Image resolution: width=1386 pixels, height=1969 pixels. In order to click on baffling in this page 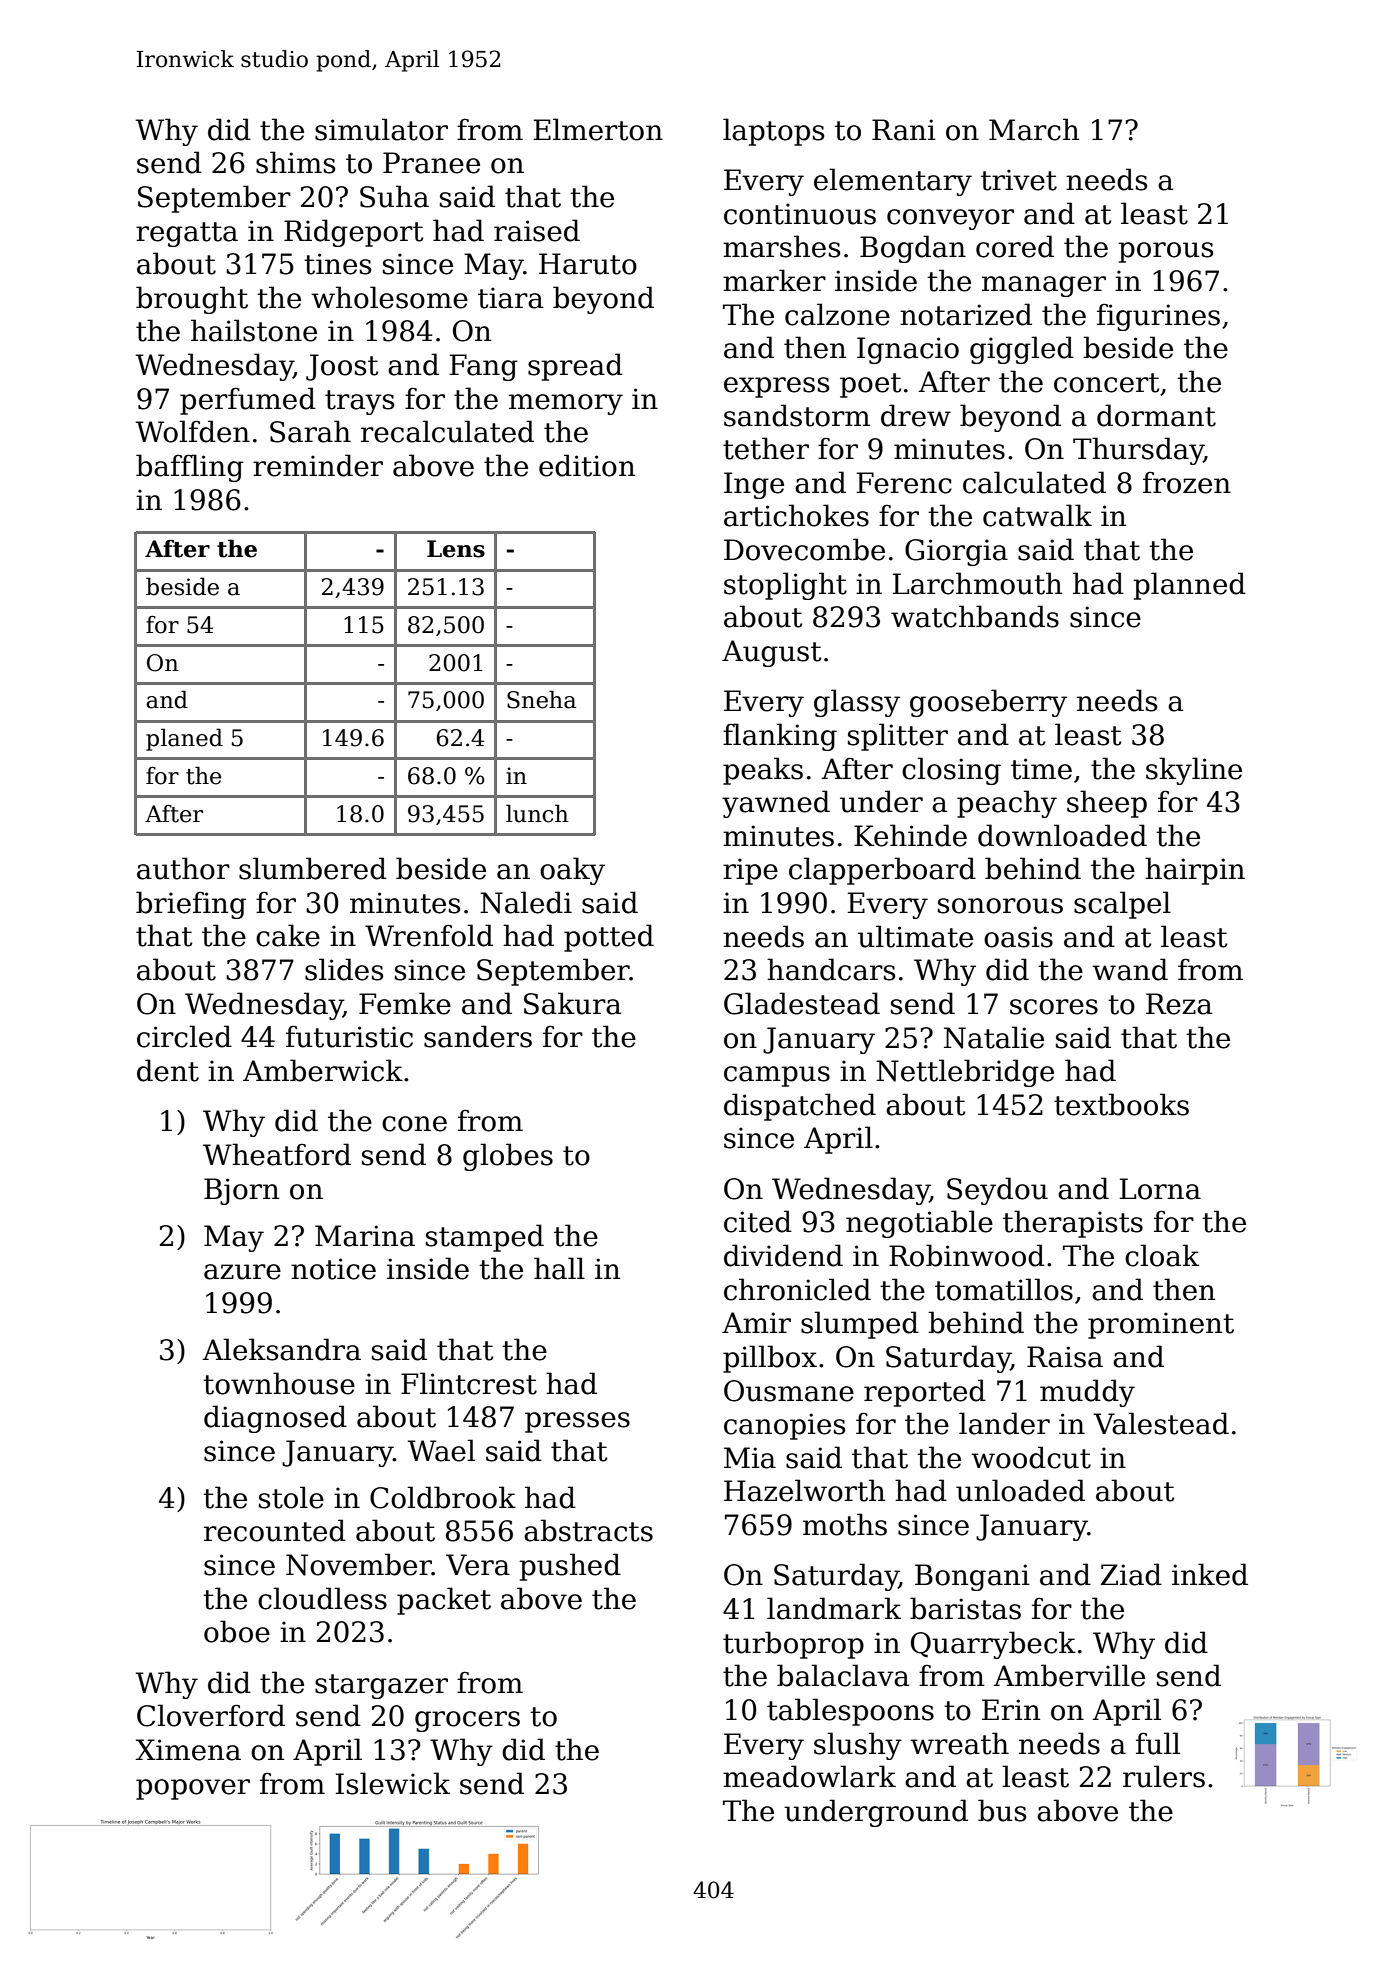, I will do `click(190, 468)`.
